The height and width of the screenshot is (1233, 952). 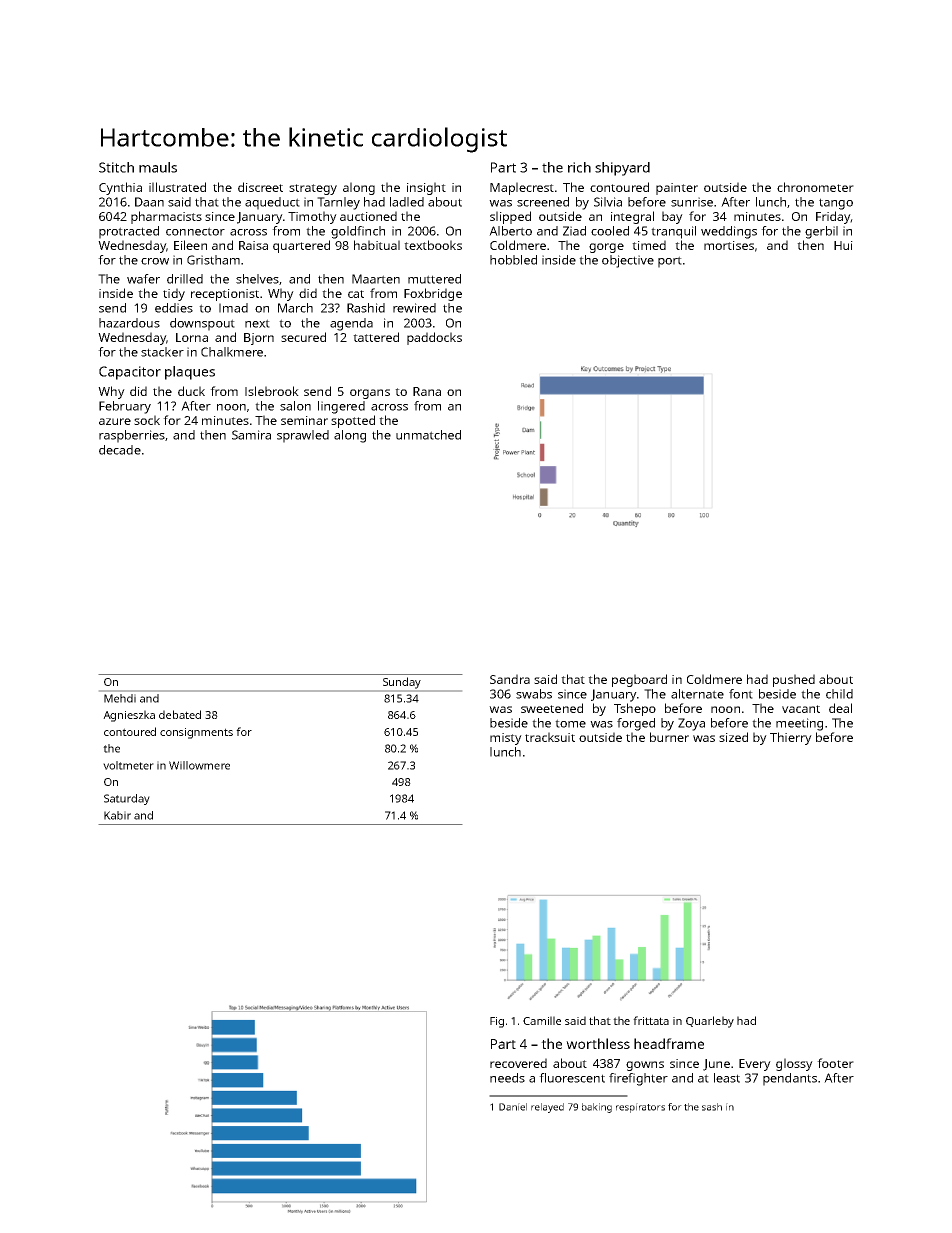 I want to click on paddocks, so click(x=434, y=338).
